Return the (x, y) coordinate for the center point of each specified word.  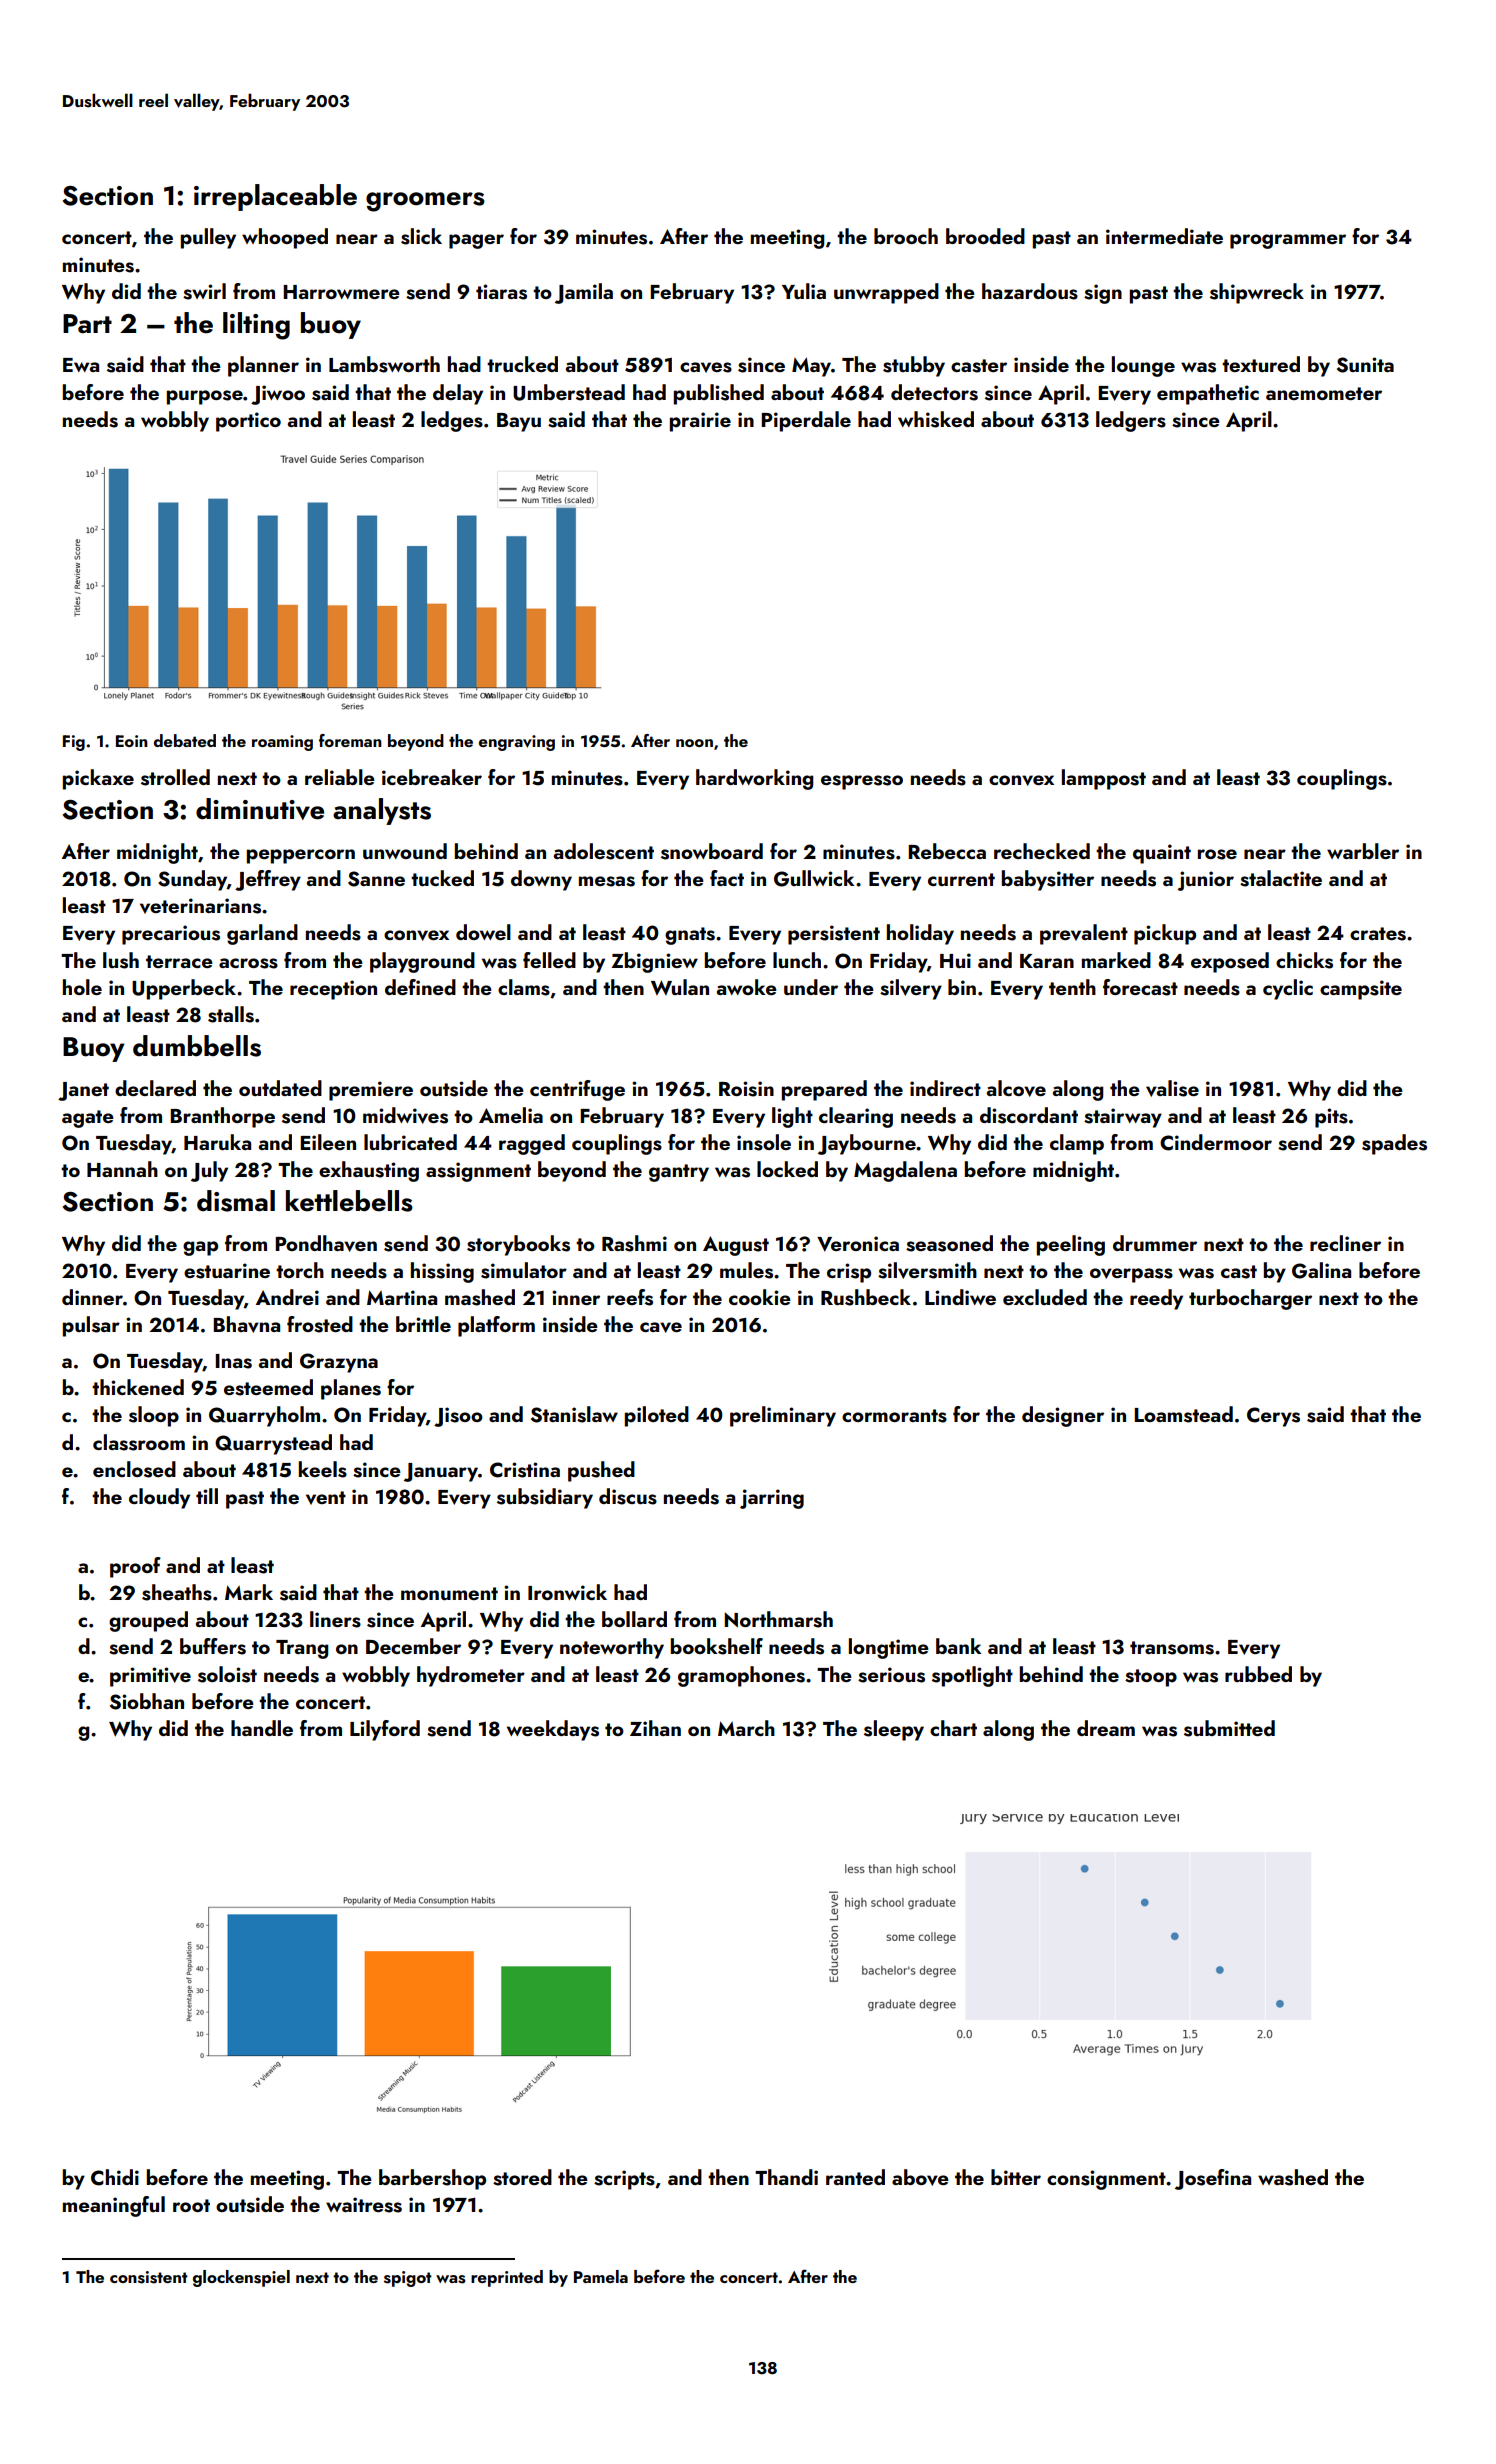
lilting (256, 326)
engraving (517, 743)
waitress (364, 2205)
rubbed (1258, 1674)
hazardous (1030, 291)
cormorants (894, 1416)
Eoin (132, 741)
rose (1217, 854)
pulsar (91, 1326)
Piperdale (806, 421)
